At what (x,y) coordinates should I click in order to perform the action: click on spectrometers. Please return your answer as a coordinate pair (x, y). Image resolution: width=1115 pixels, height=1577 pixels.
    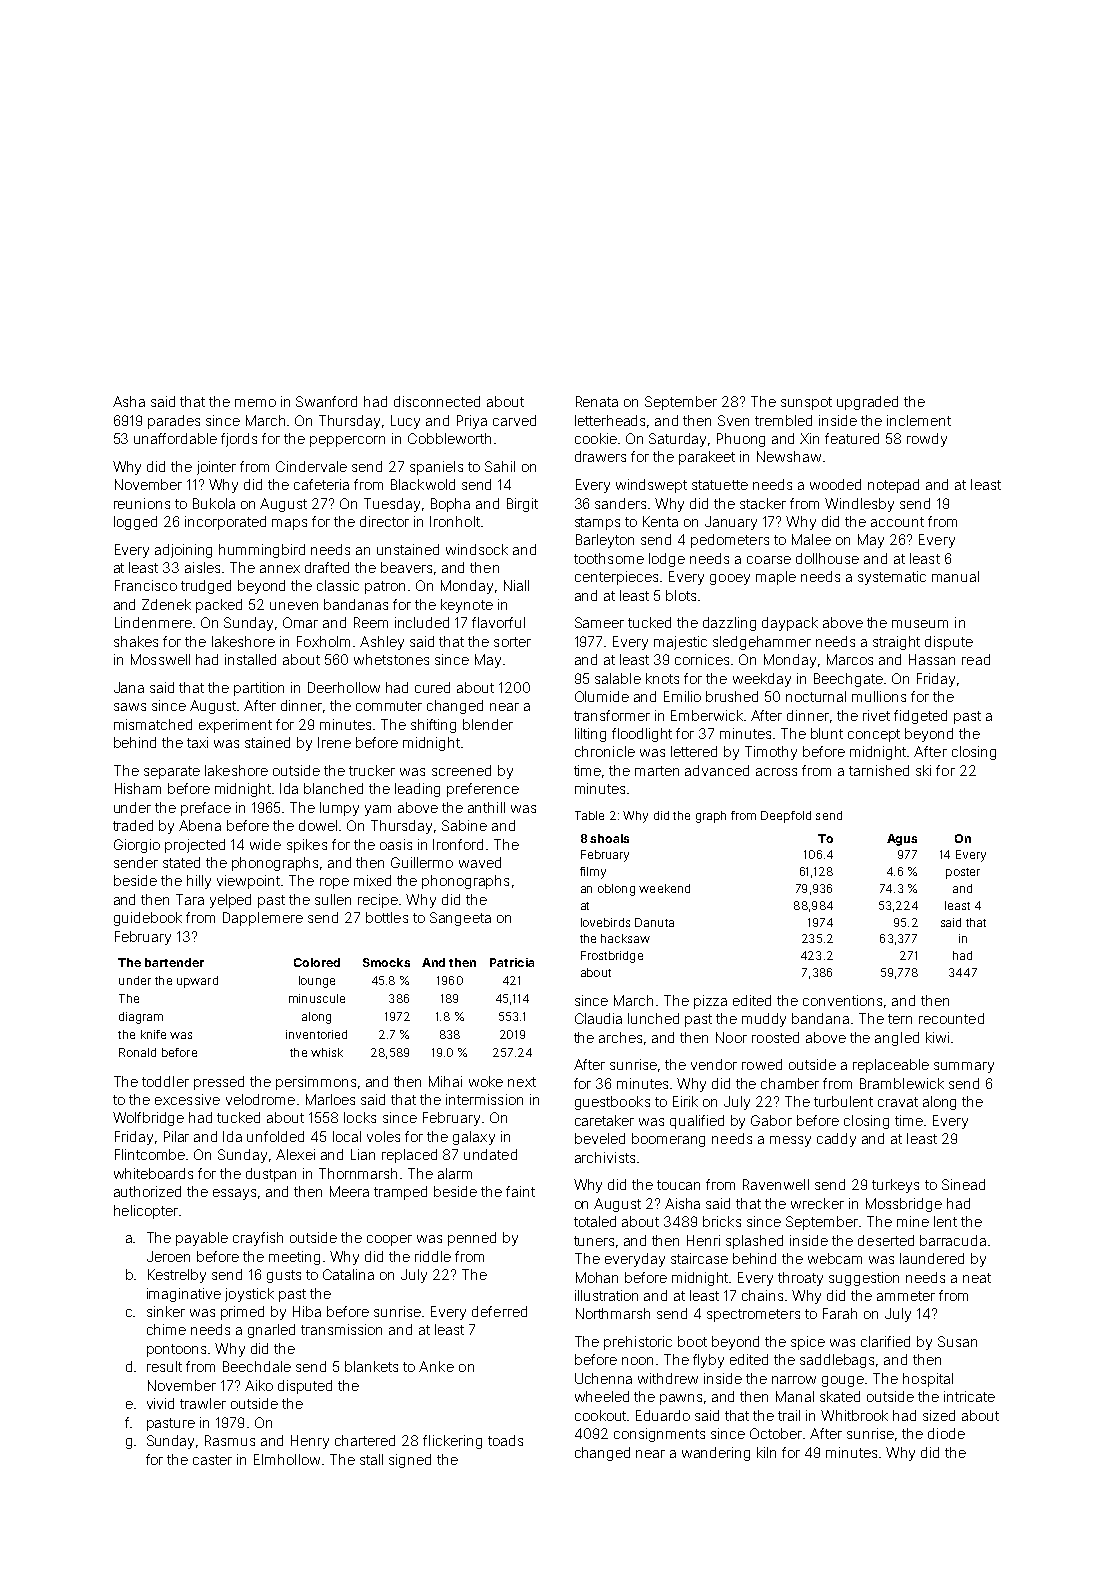
    Looking at the image, I should click on (753, 1315).
